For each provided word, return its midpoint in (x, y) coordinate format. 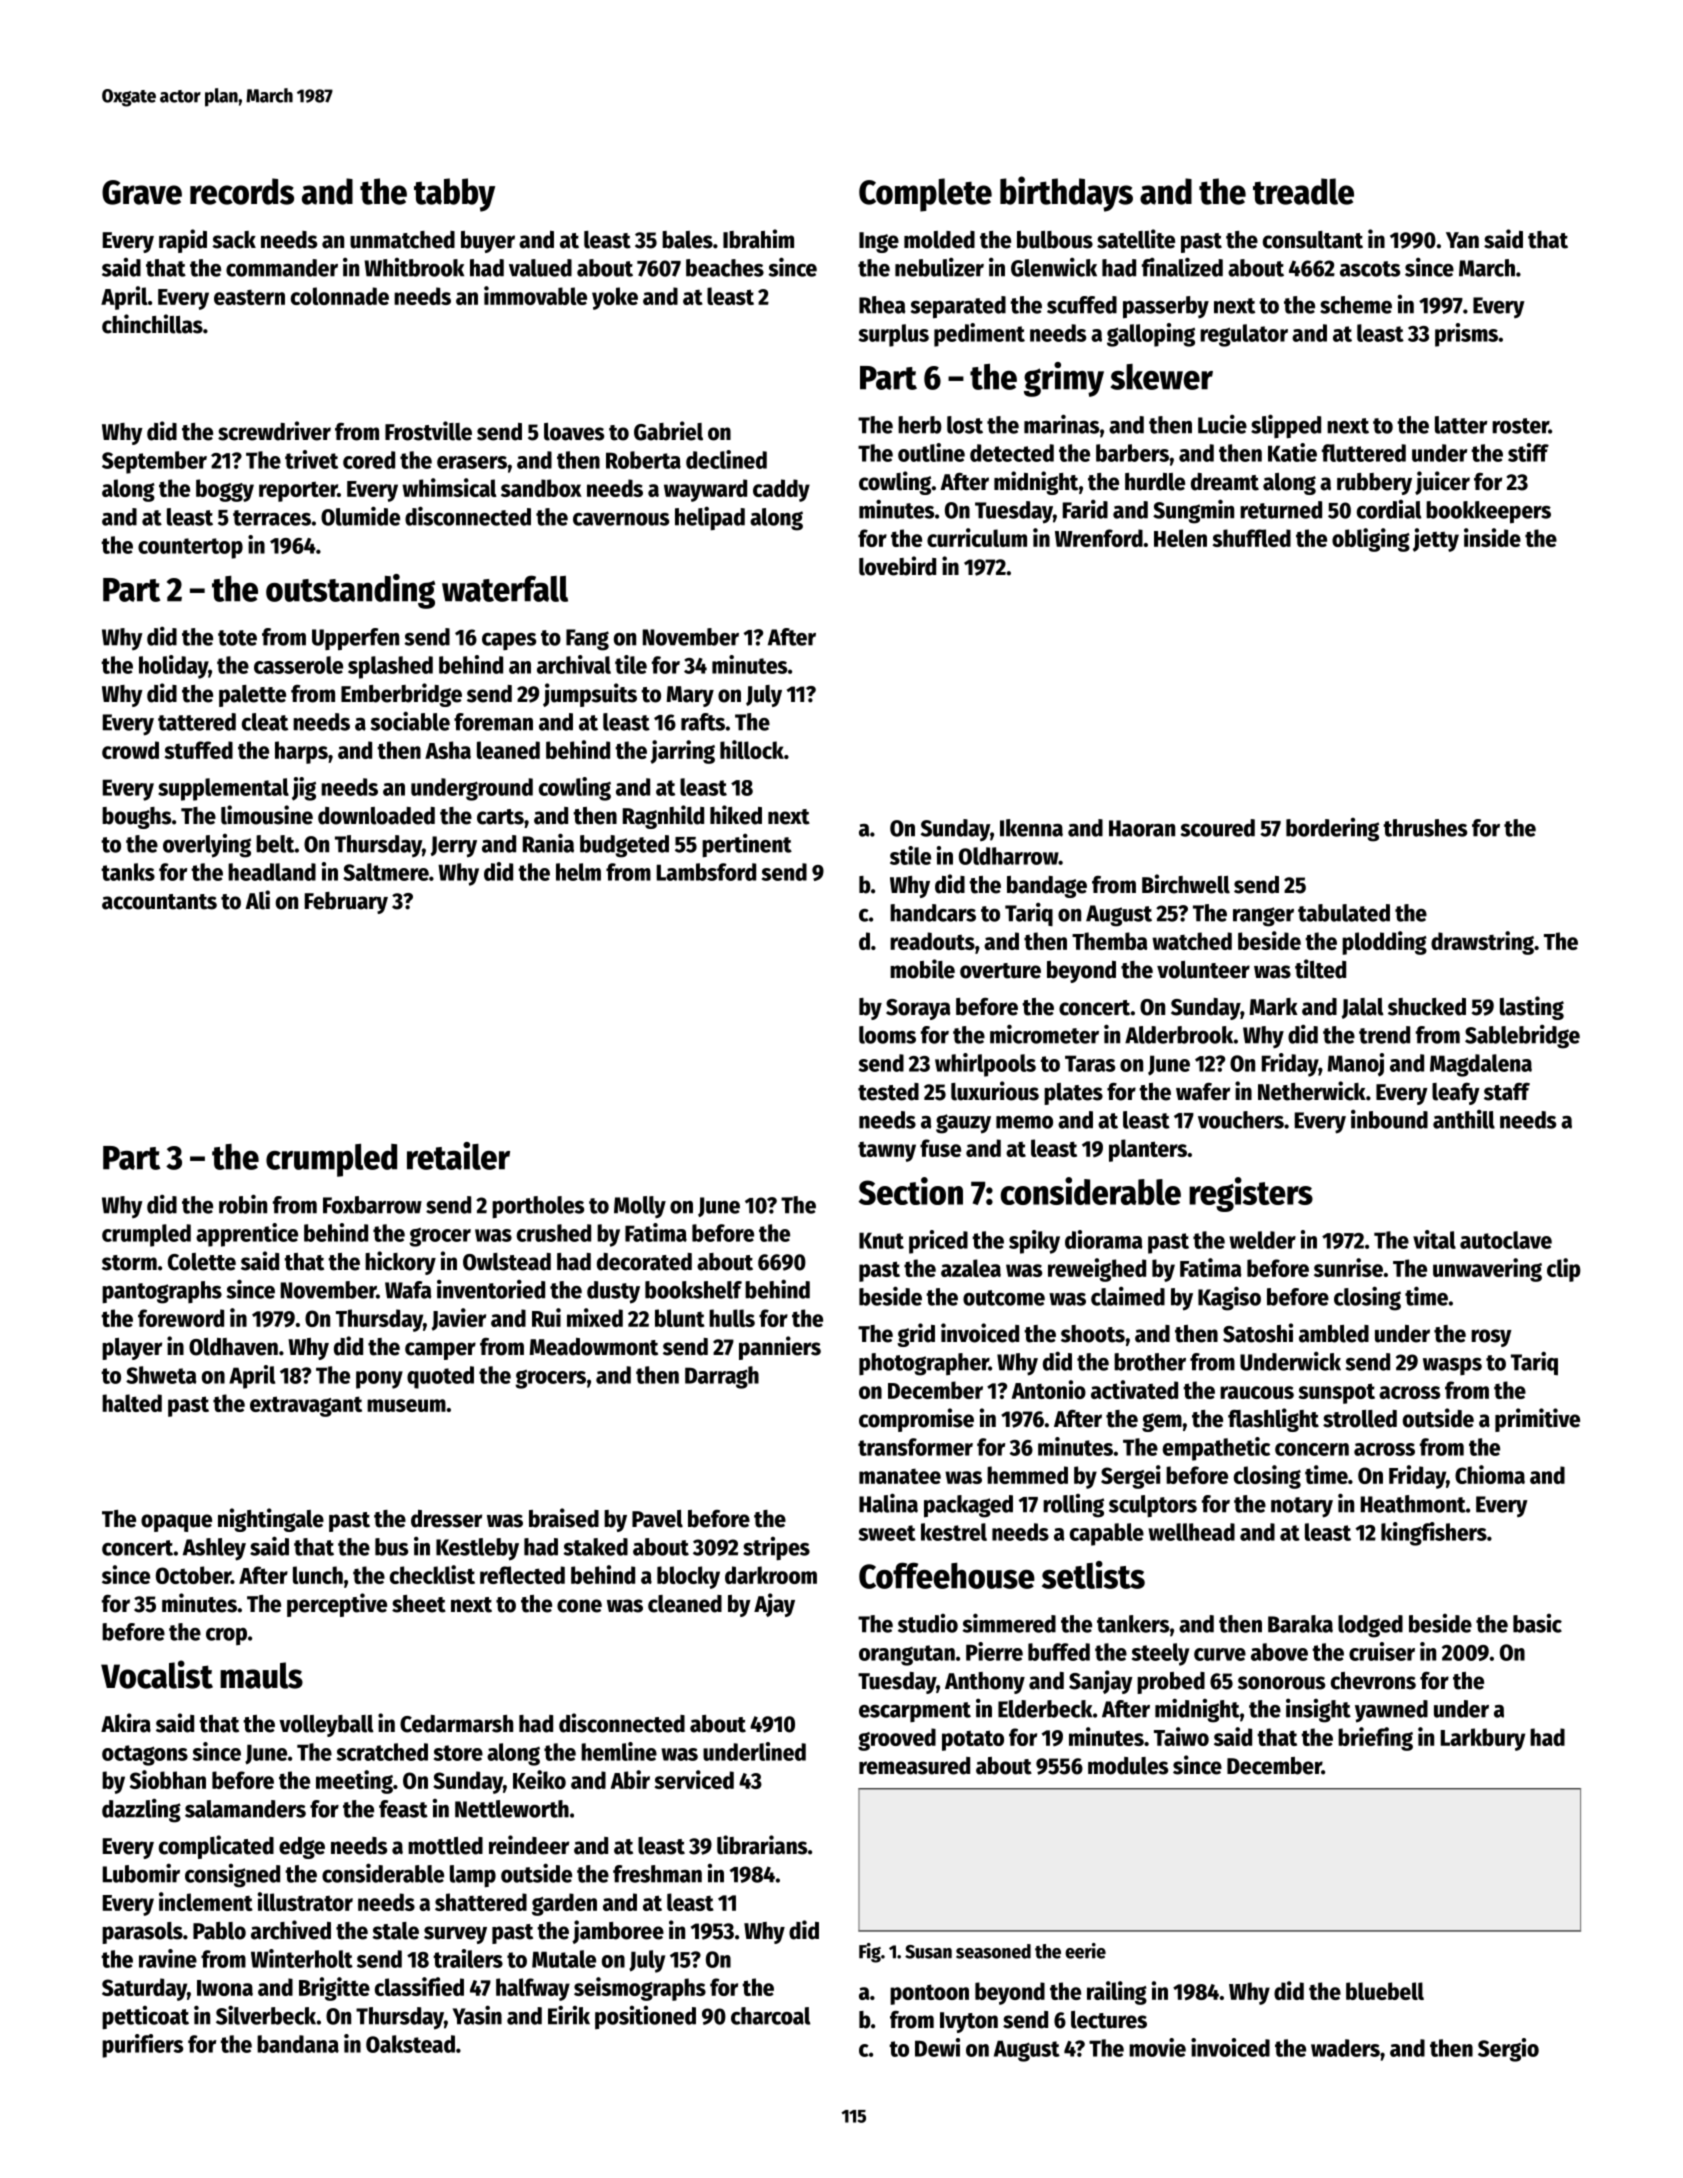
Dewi (937, 2047)
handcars (933, 913)
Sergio (1508, 2050)
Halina (888, 1503)
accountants (159, 902)
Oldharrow (1009, 856)
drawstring (1482, 943)
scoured (1217, 828)
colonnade (340, 296)
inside (1492, 537)
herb (920, 425)
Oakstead (410, 2044)
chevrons (1373, 1681)
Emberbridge (401, 695)
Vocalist (157, 1674)
